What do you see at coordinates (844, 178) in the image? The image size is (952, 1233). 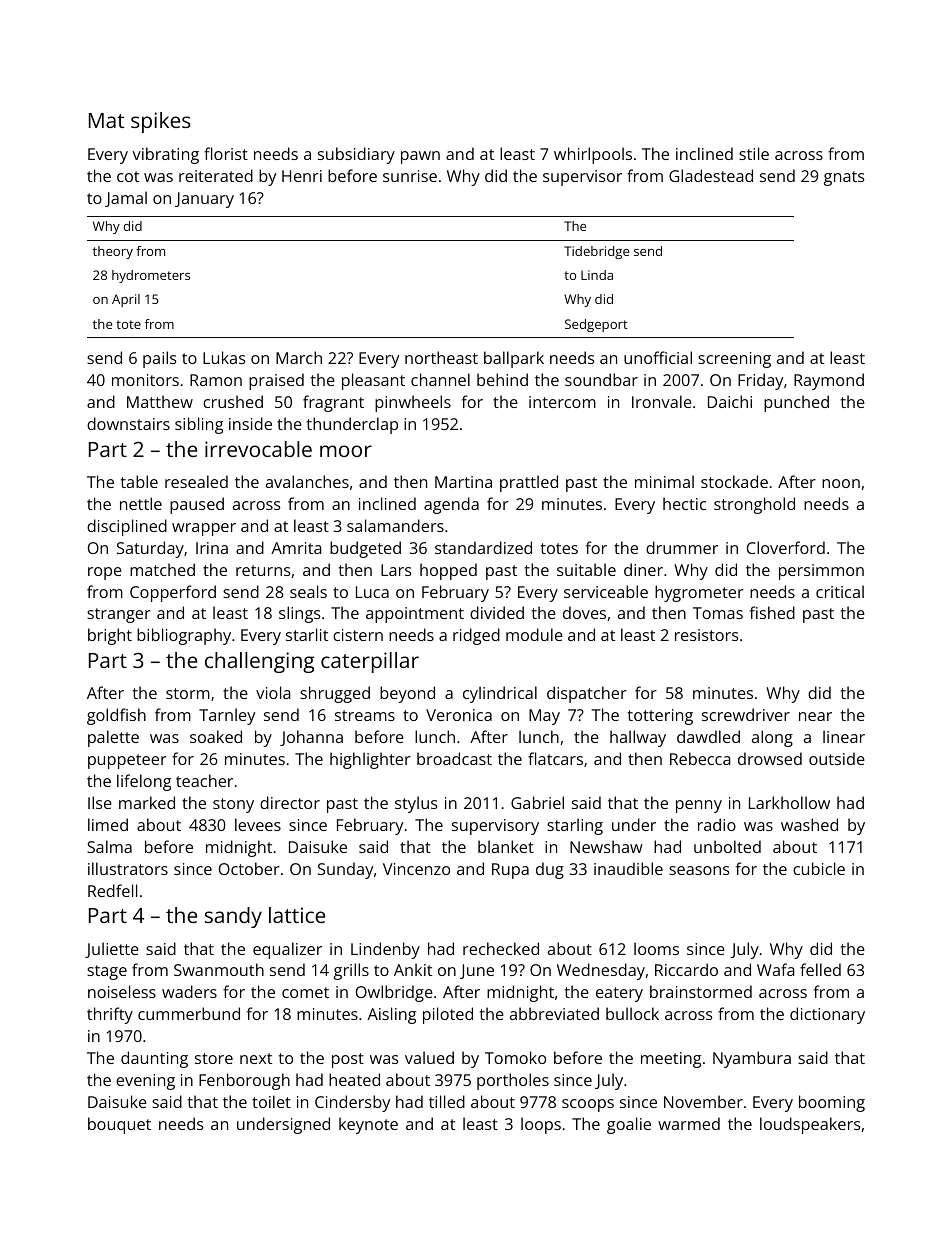 I see `gnats` at bounding box center [844, 178].
